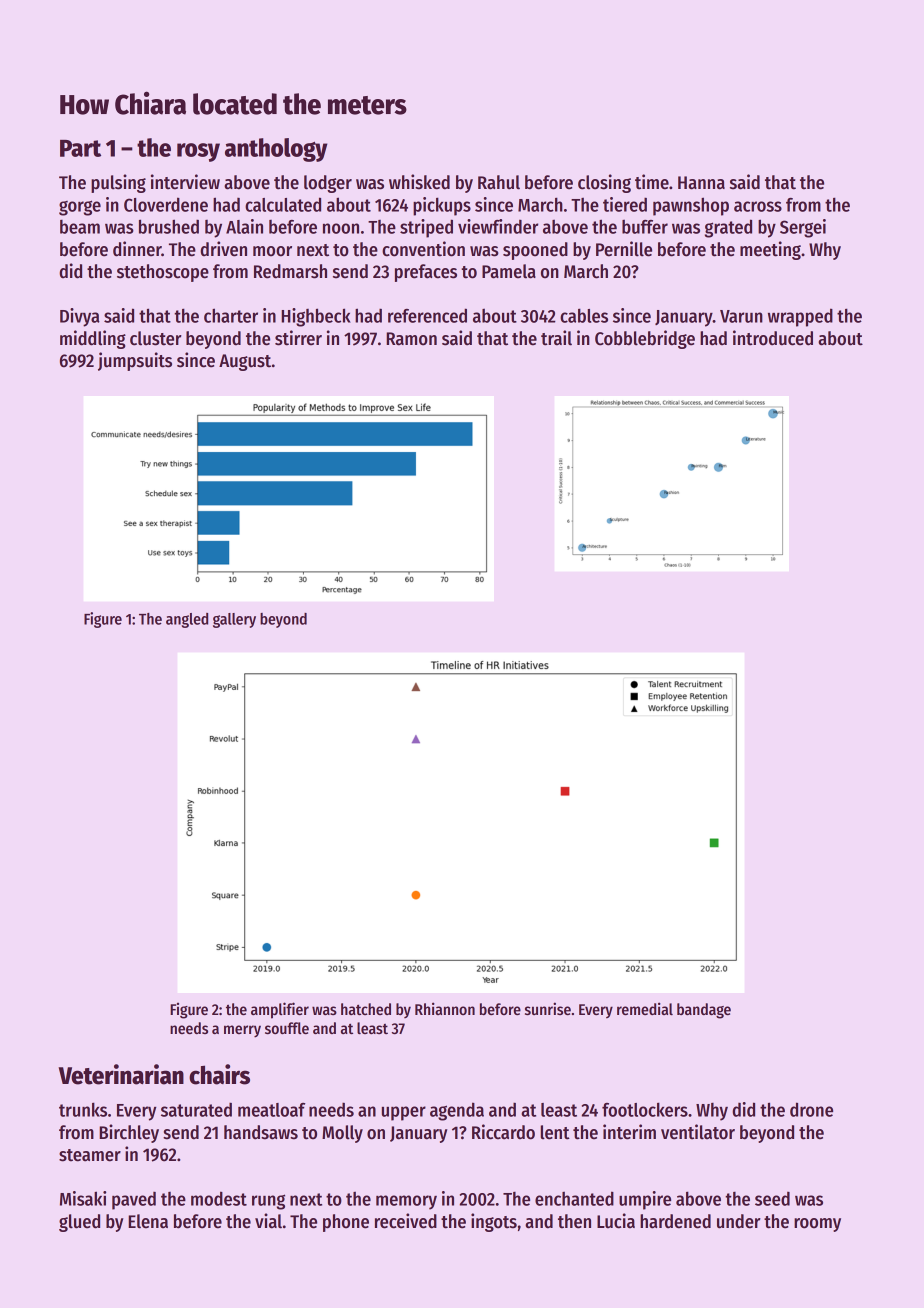 Image resolution: width=924 pixels, height=1308 pixels. Describe the element at coordinates (118, 183) in the image. I see `pulsing` at that location.
